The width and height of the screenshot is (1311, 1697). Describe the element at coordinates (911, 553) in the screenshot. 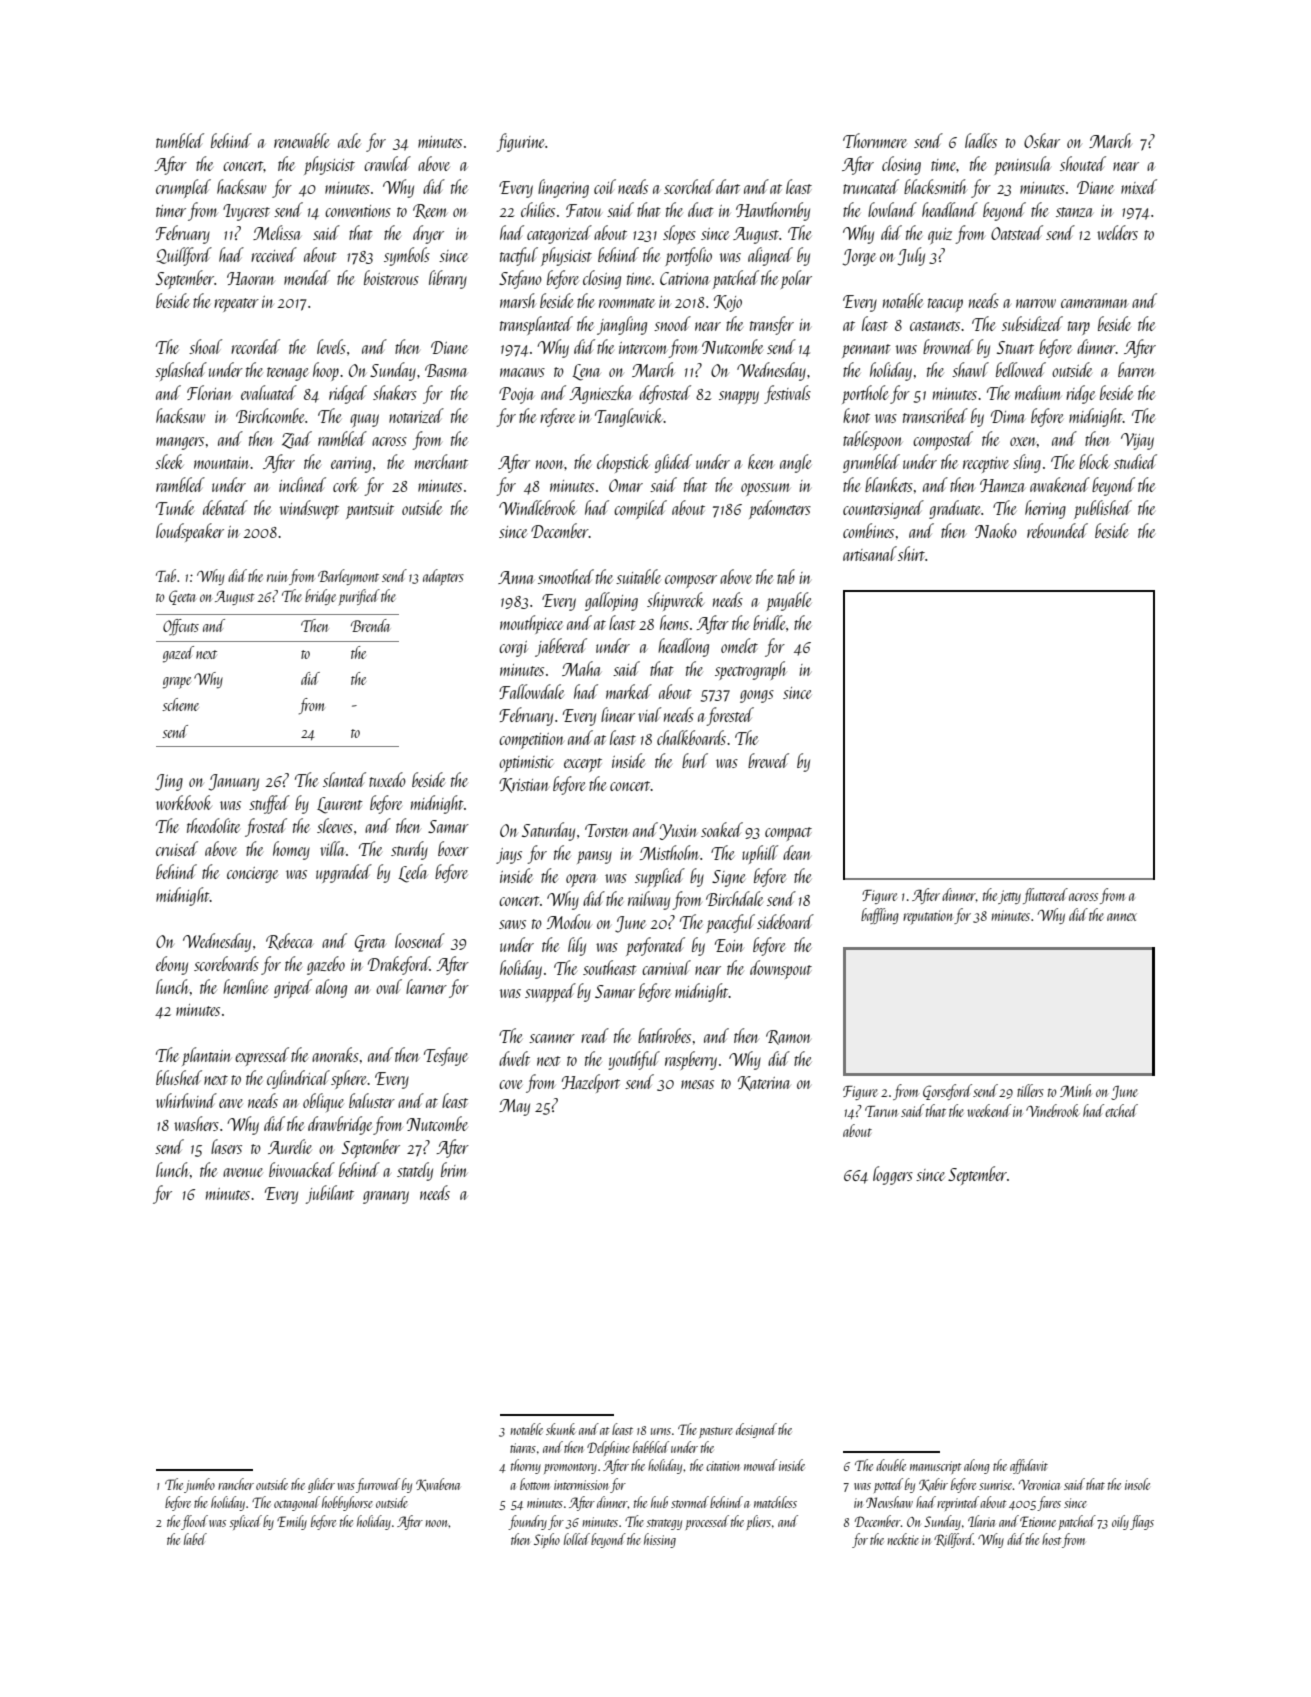

I see `shirt` at that location.
